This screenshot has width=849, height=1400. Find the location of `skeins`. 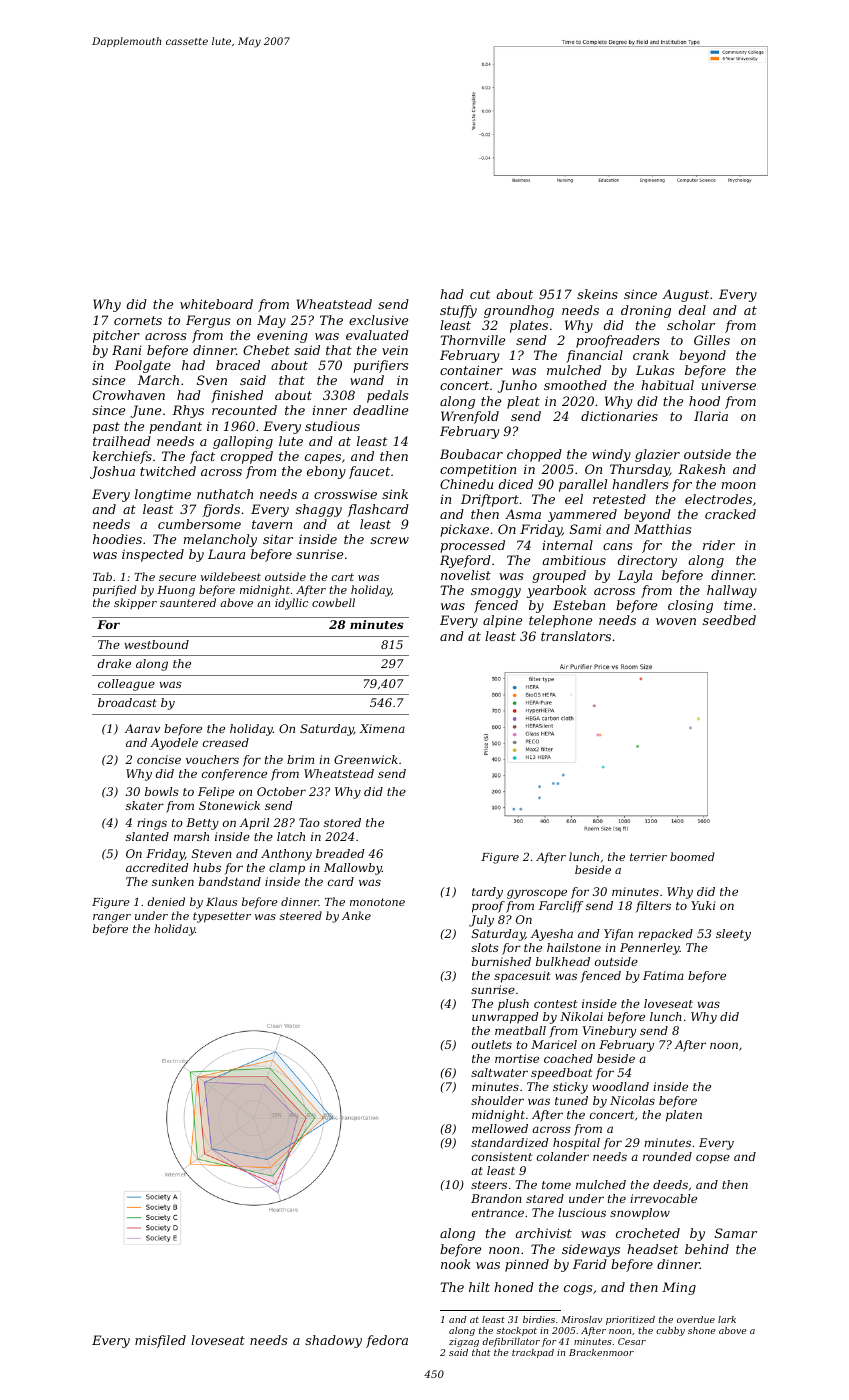

skeins is located at coordinates (597, 294).
